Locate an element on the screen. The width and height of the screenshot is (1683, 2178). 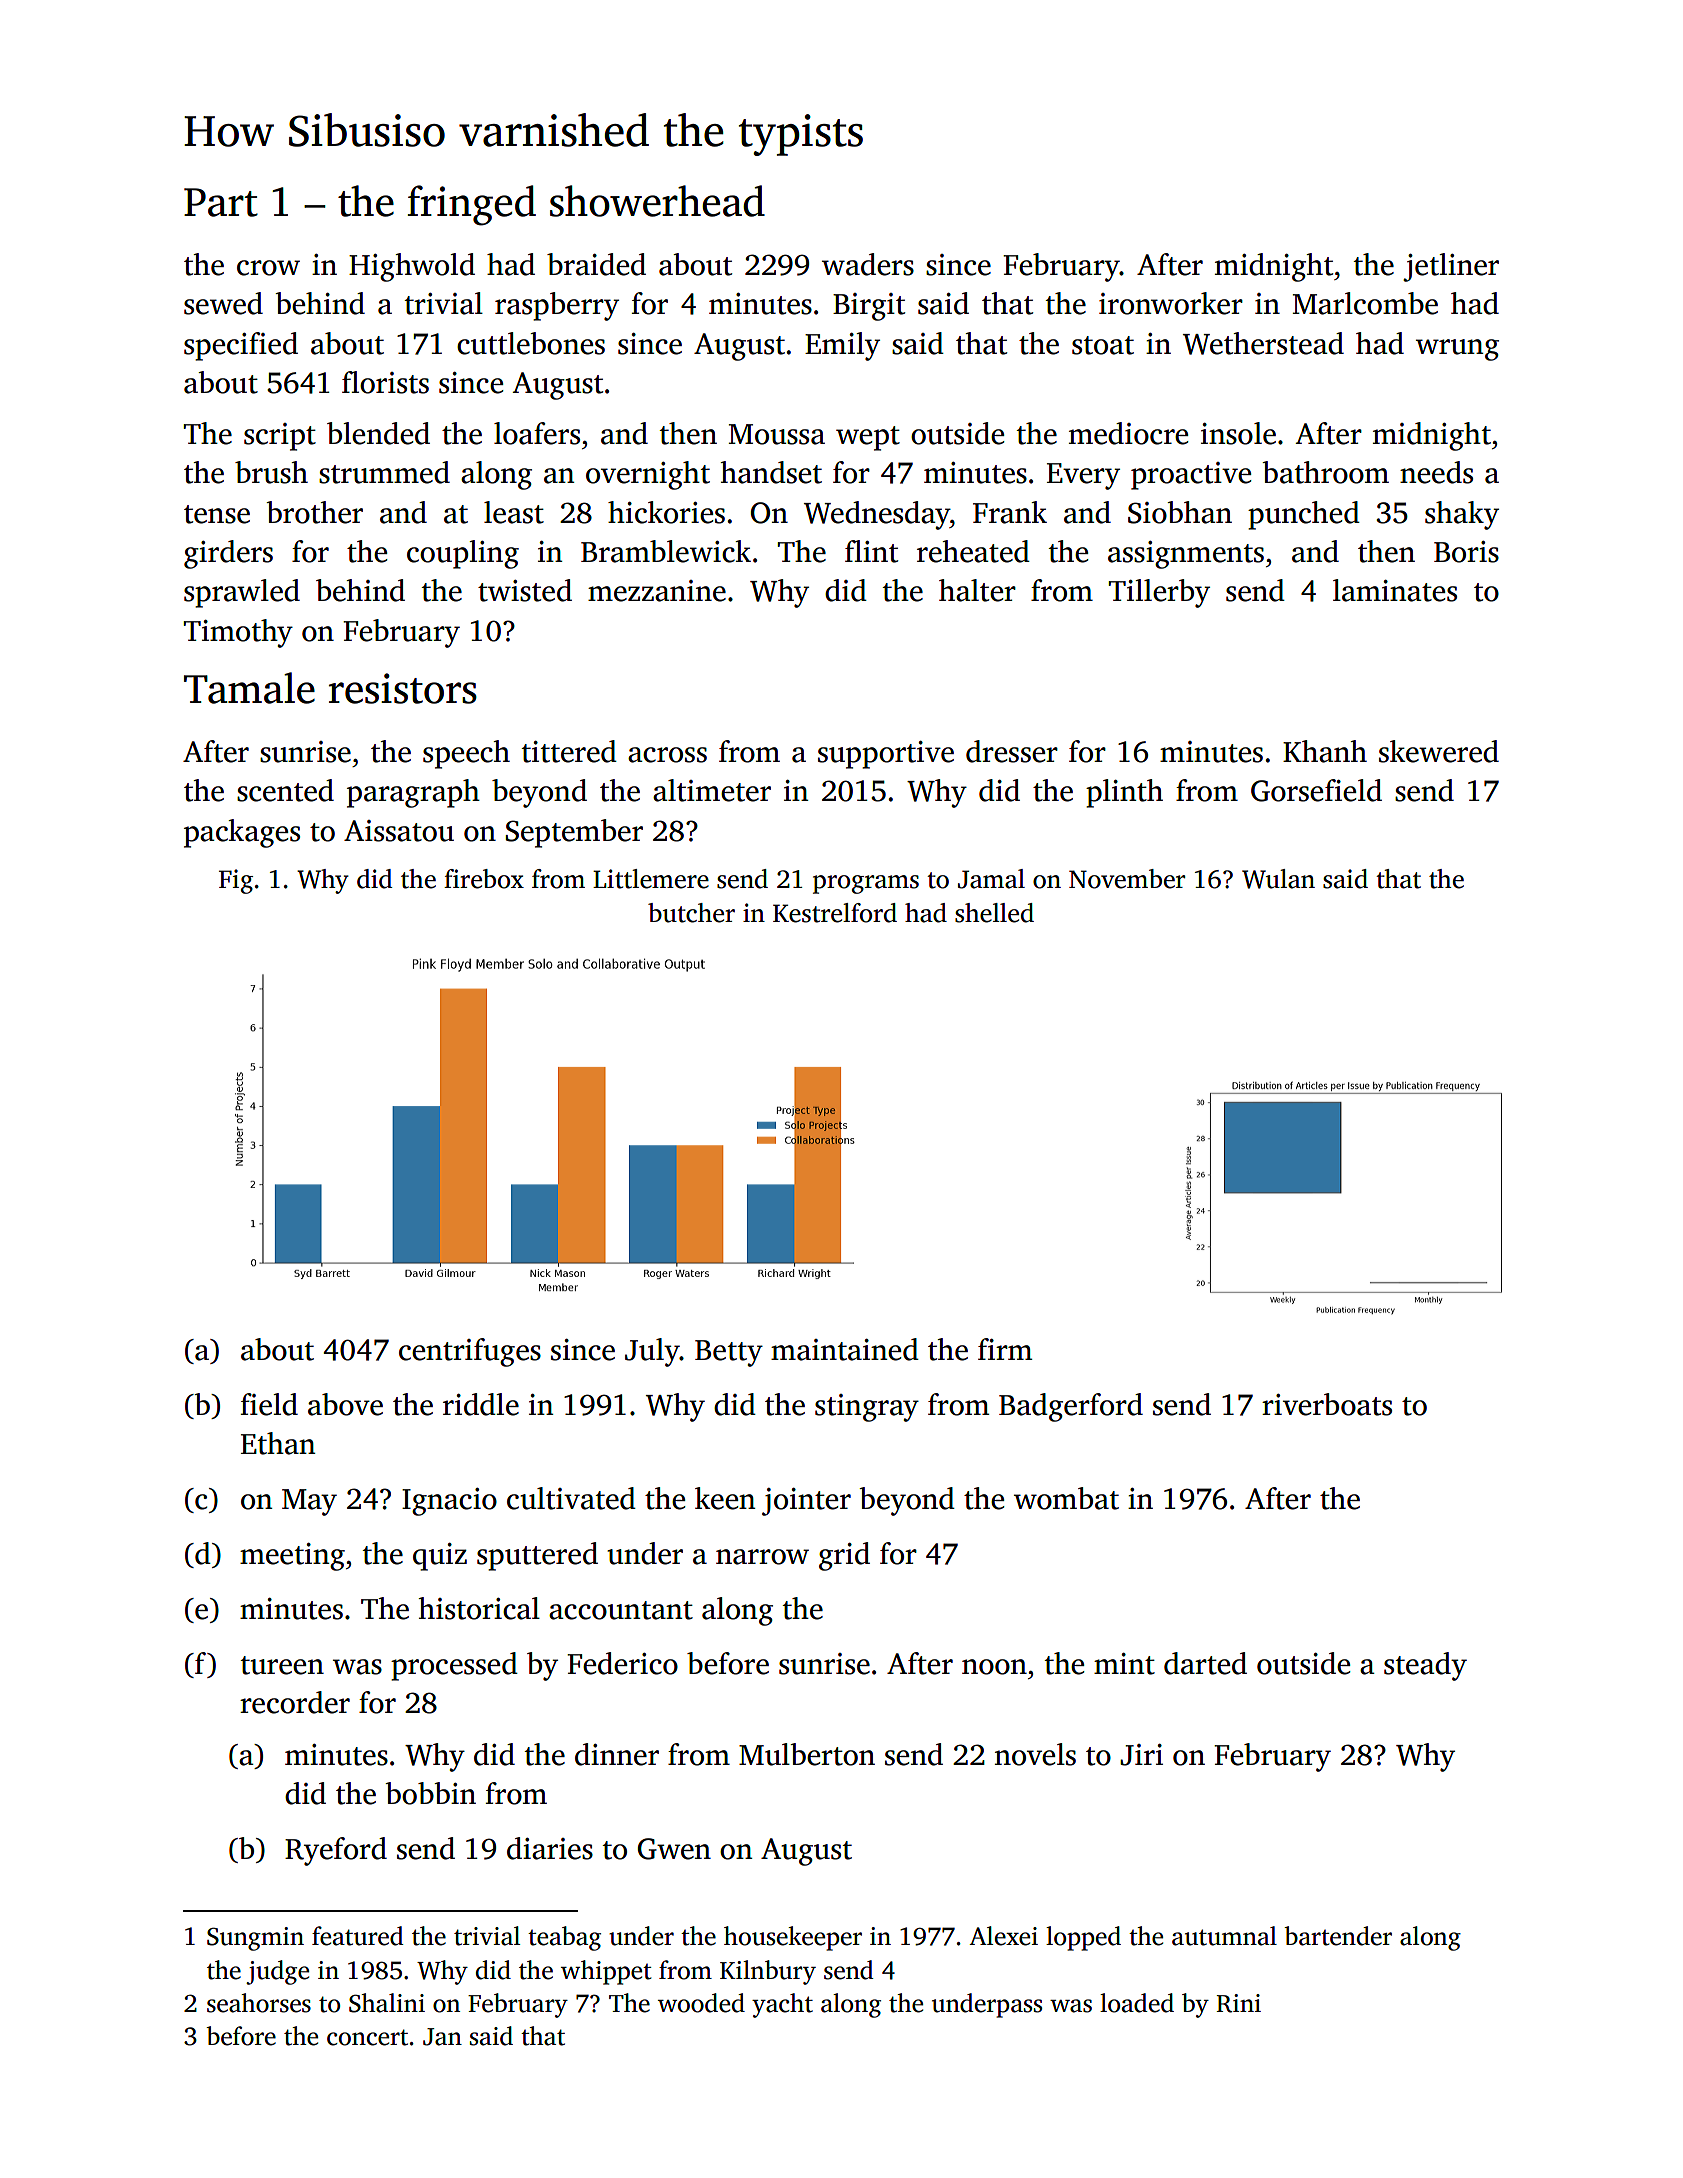
keen is located at coordinates (725, 1498).
